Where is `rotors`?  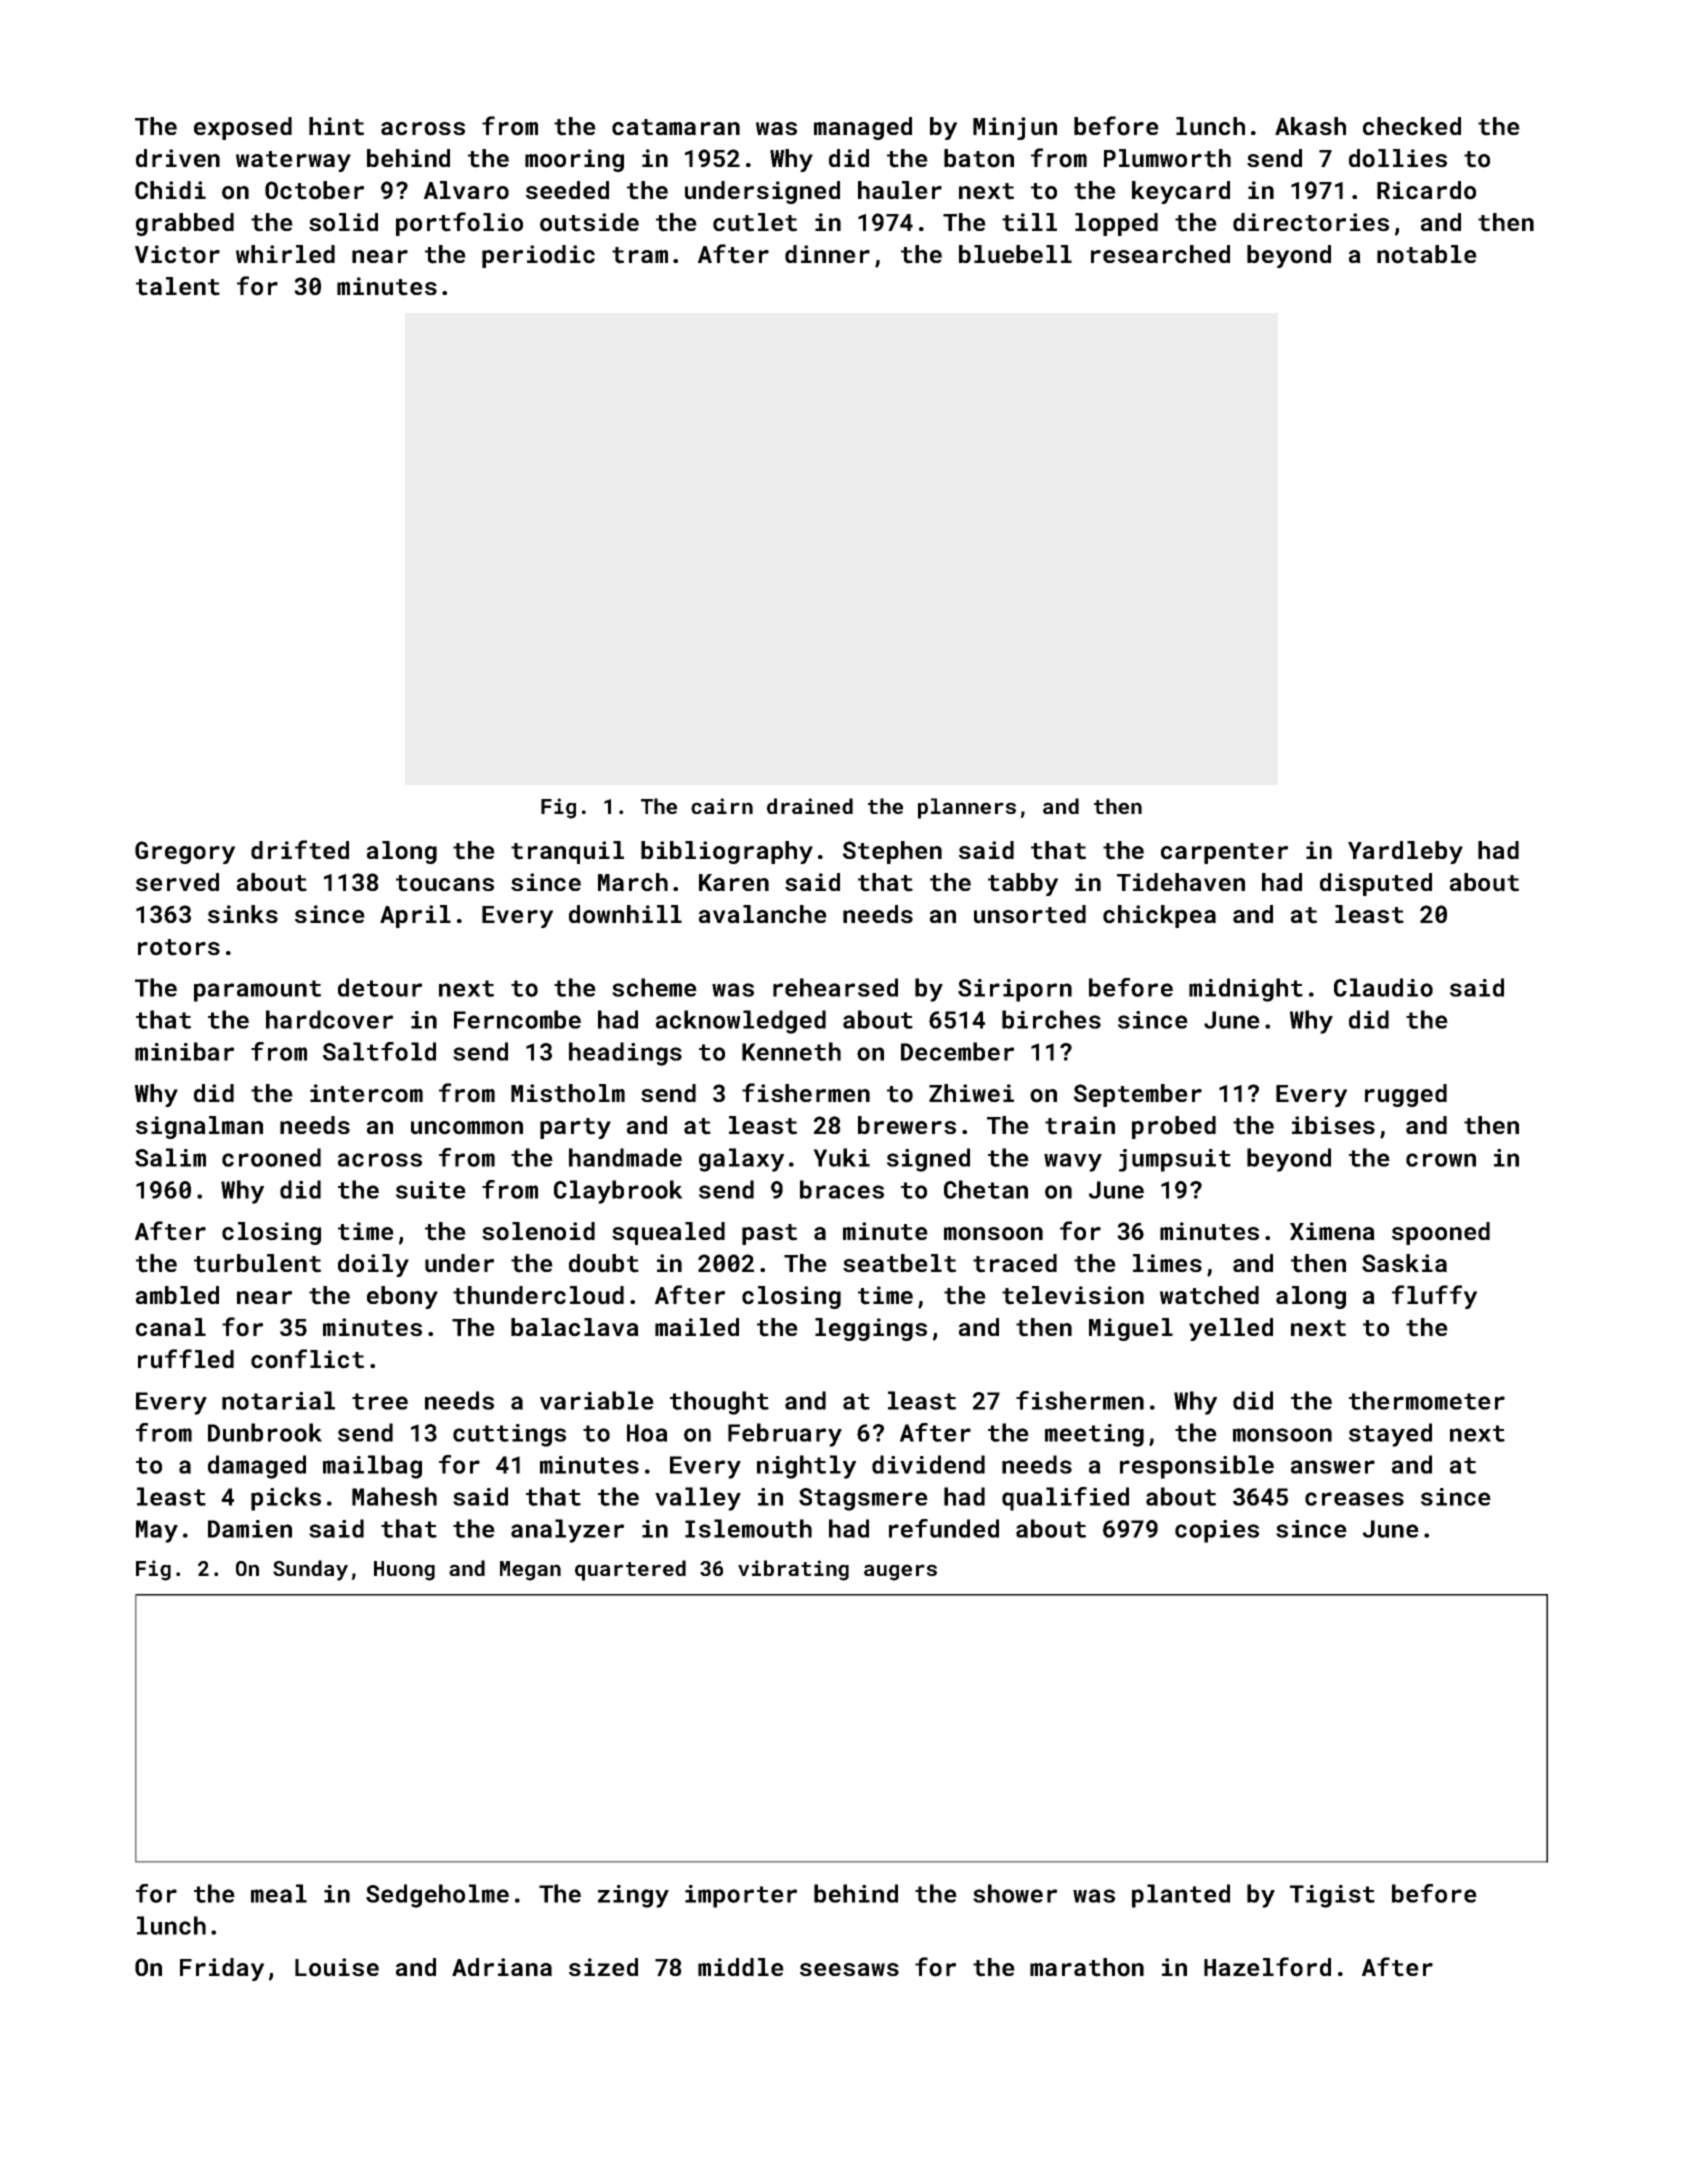
rotors is located at coordinates (179, 947).
